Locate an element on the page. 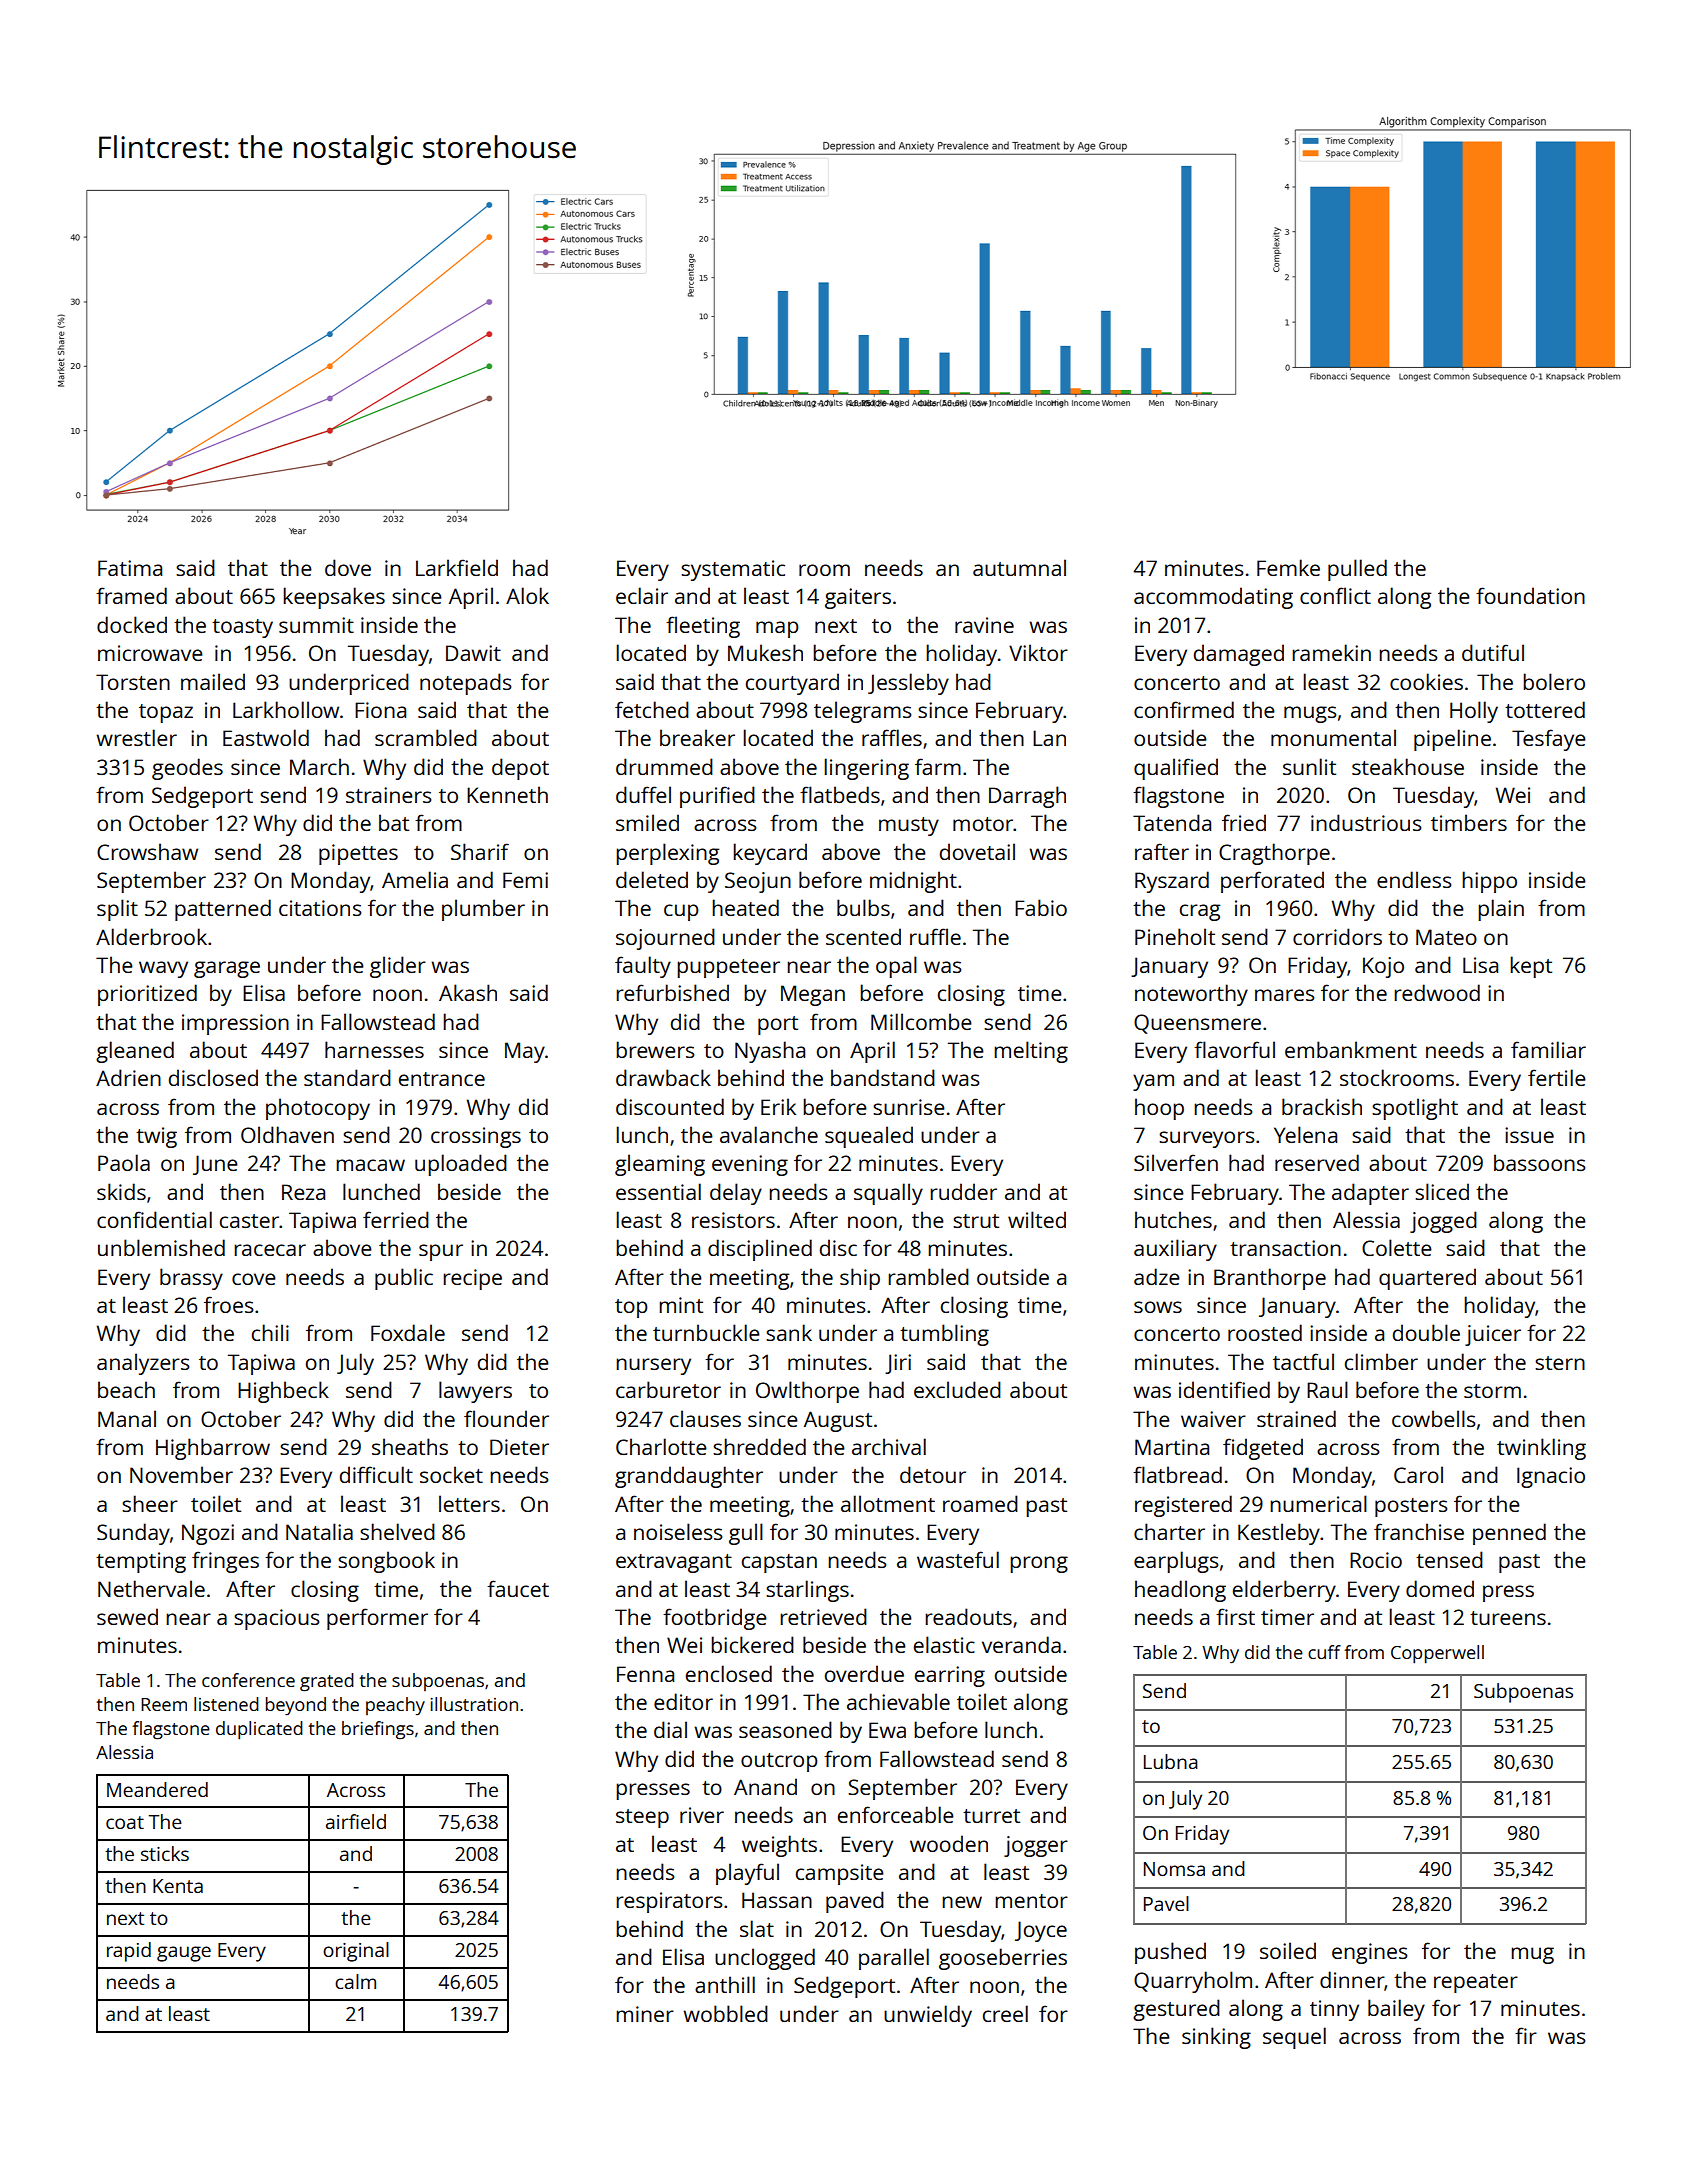 This image has width=1683, height=2178. tumbling is located at coordinates (944, 1335).
